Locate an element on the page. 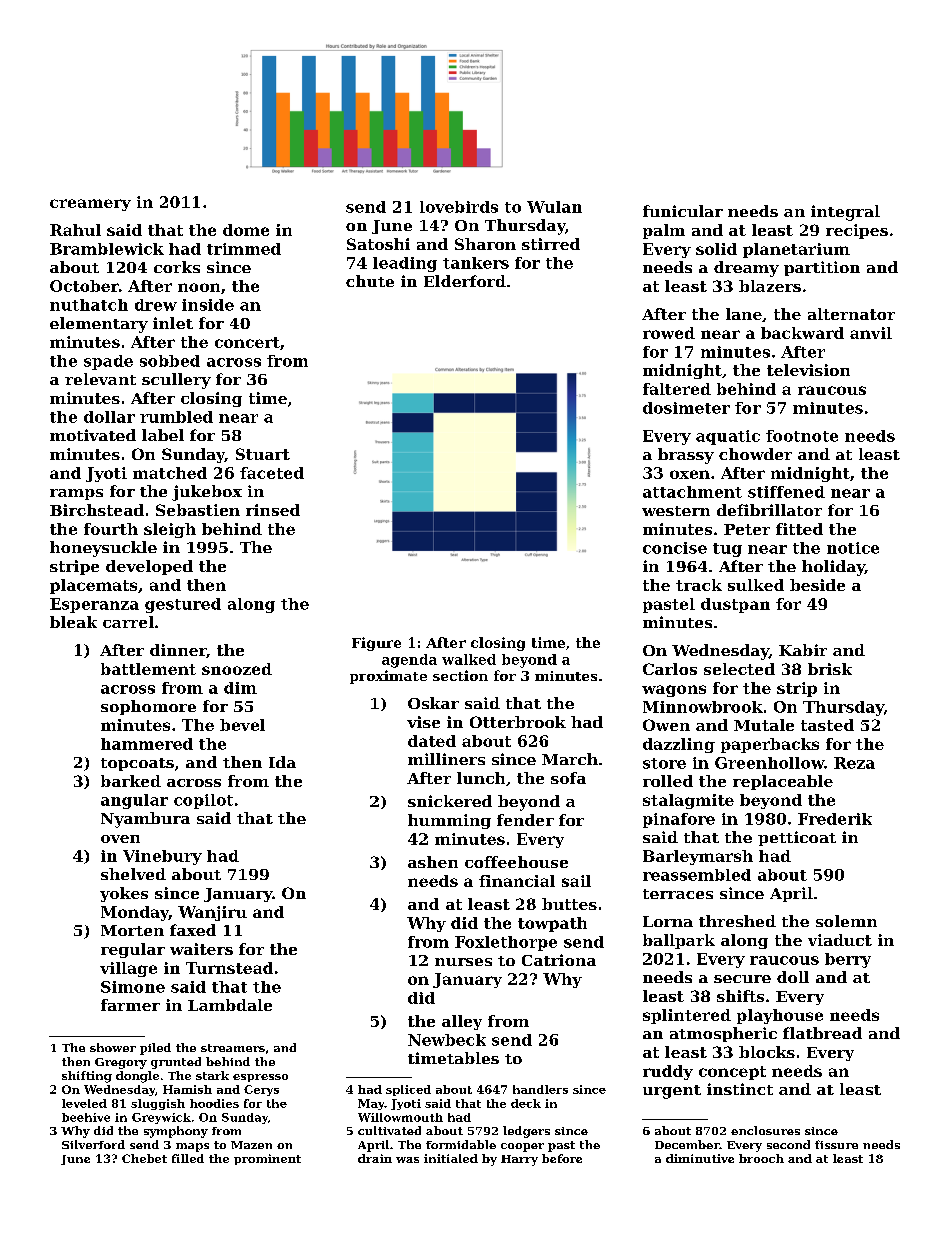 The image size is (952, 1233). hoodies is located at coordinates (214, 1103).
